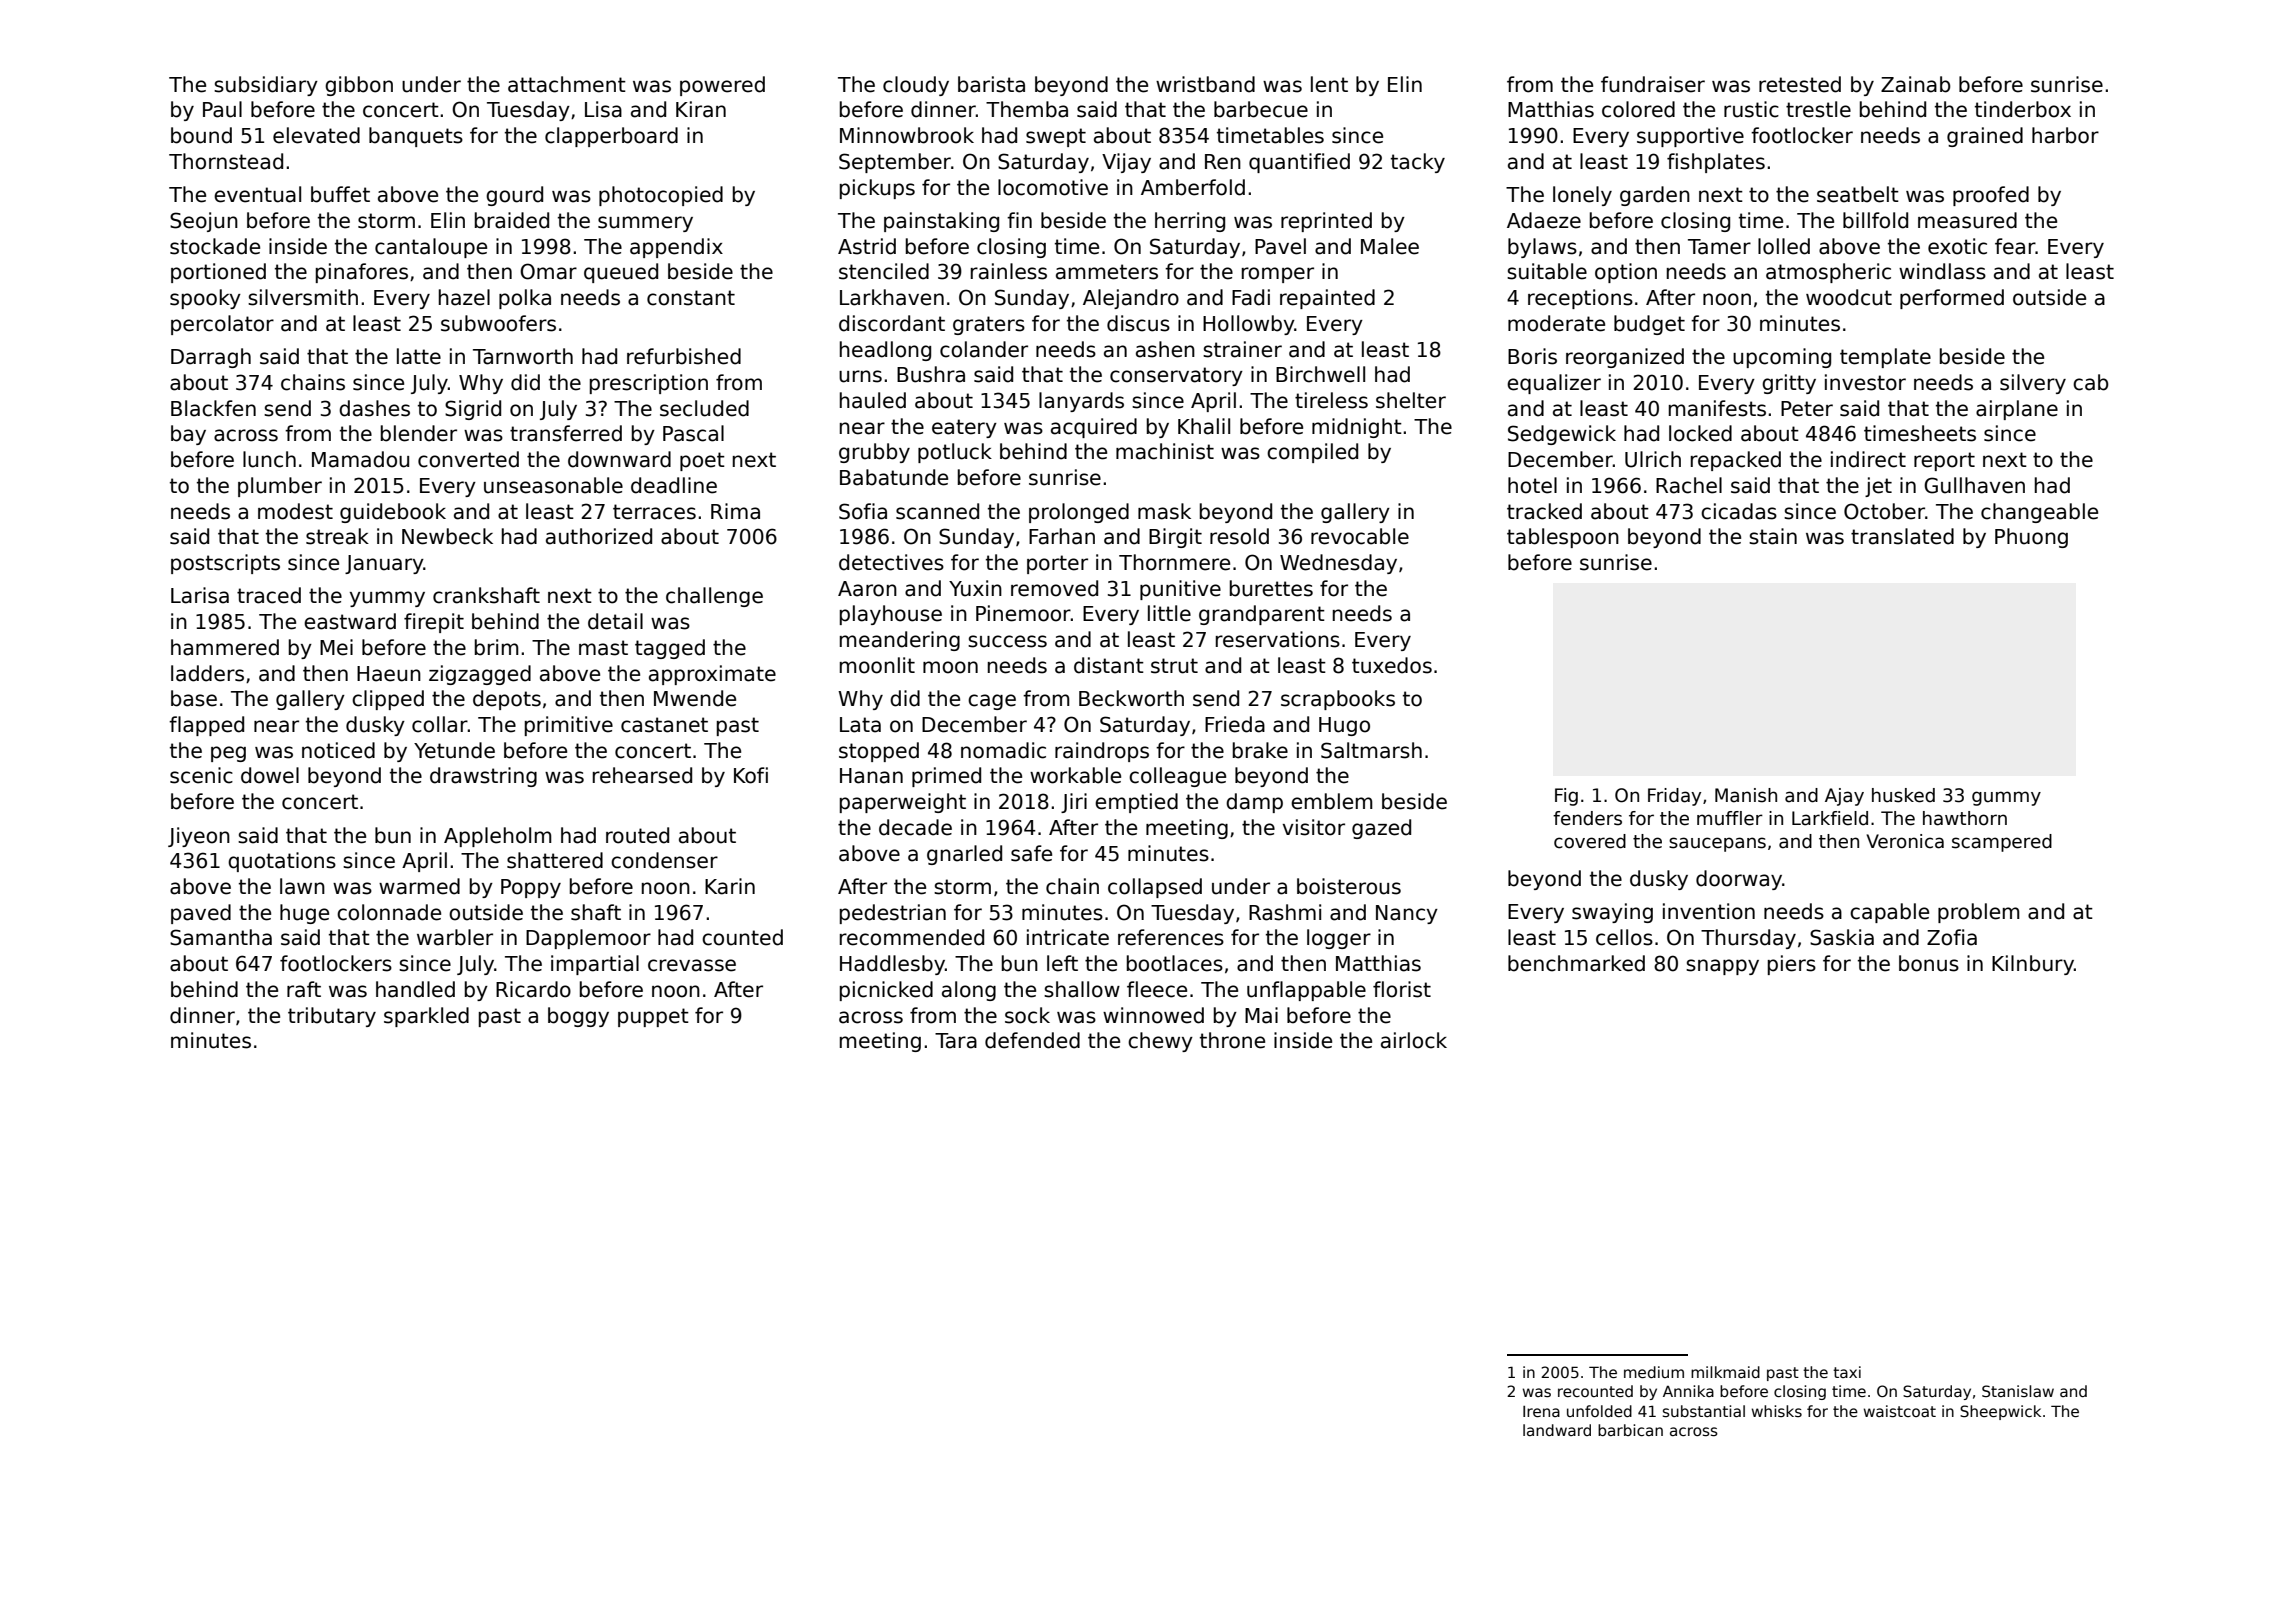 Image resolution: width=2292 pixels, height=1620 pixels. Describe the element at coordinates (426, 1017) in the image. I see `sparkled` at that location.
